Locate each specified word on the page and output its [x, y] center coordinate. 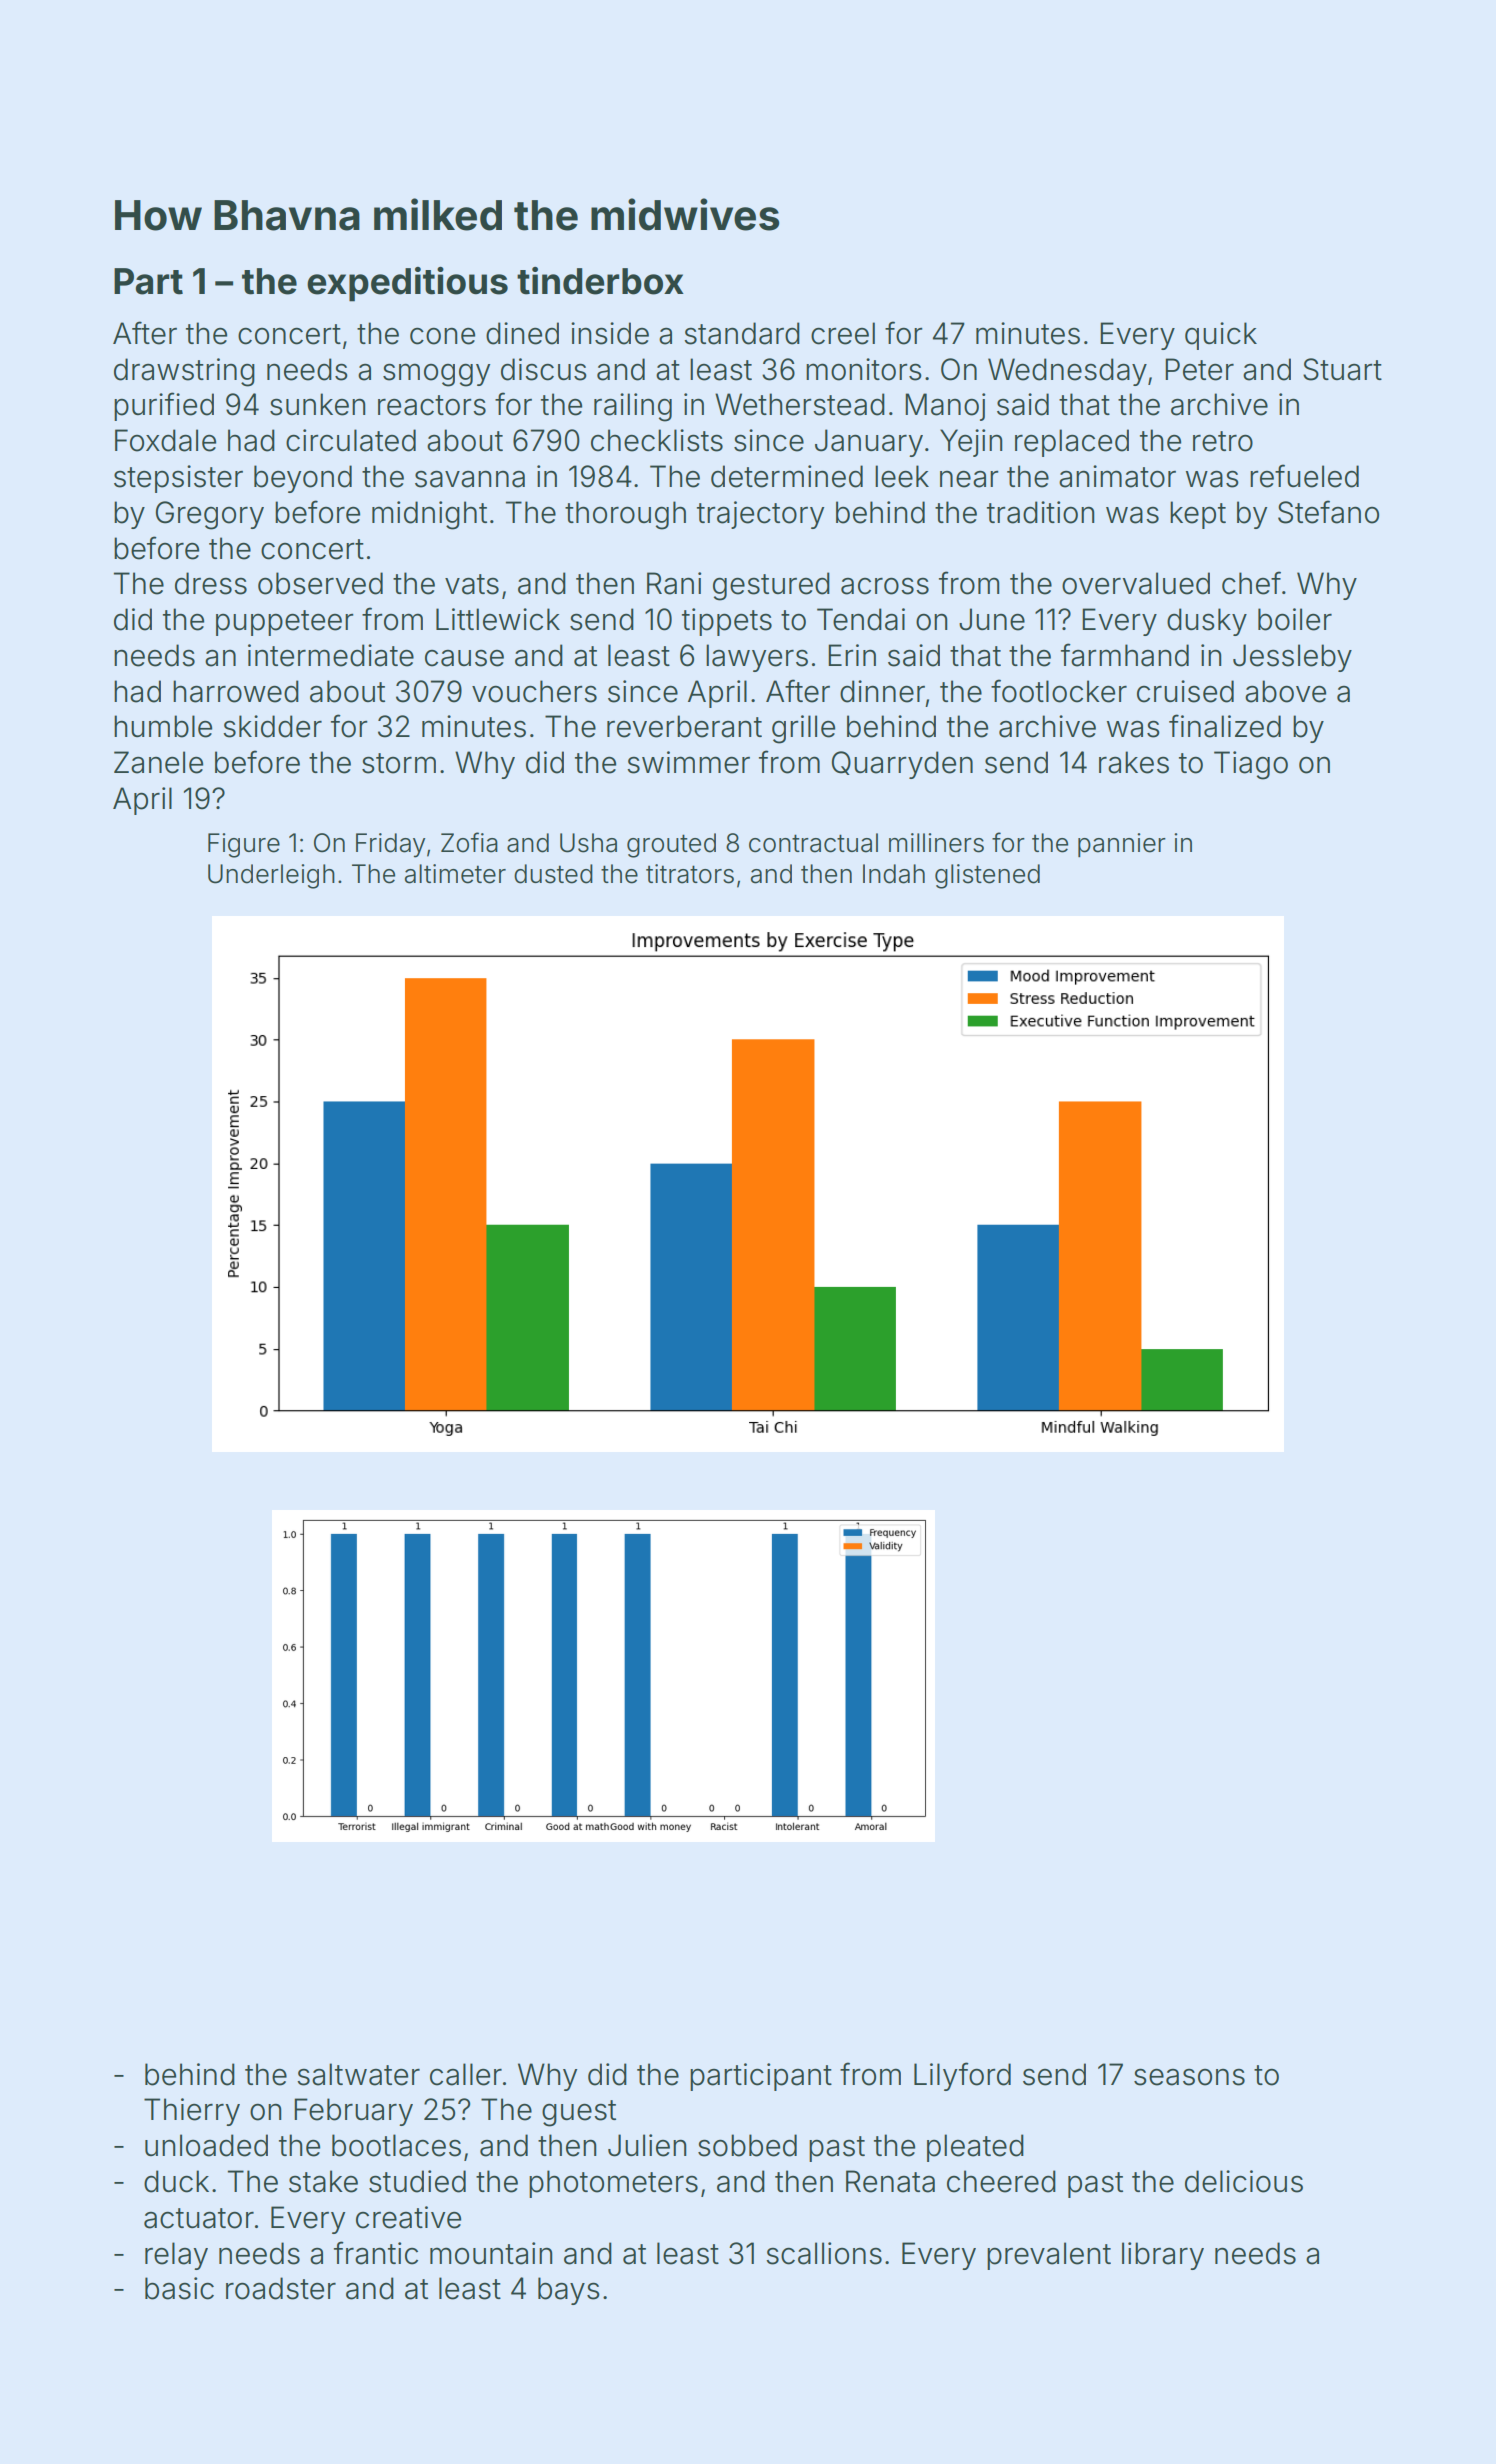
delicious [1244, 2181]
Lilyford [962, 2076]
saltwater [358, 2074]
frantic [376, 2253]
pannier [1122, 845]
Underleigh [271, 876]
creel [843, 333]
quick [1221, 336]
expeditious [407, 284]
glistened [987, 876]
